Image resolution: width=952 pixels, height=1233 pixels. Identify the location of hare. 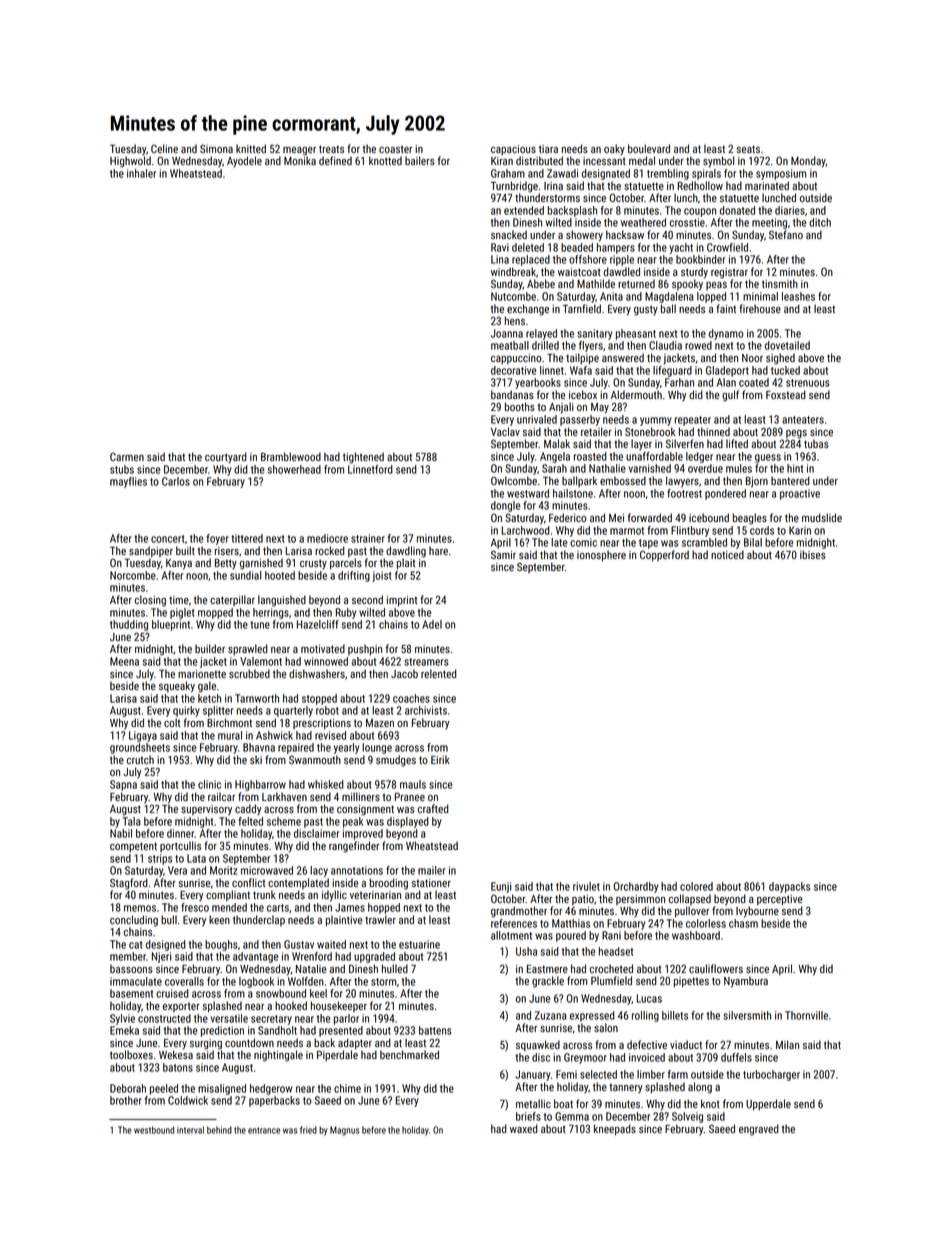
(438, 550).
